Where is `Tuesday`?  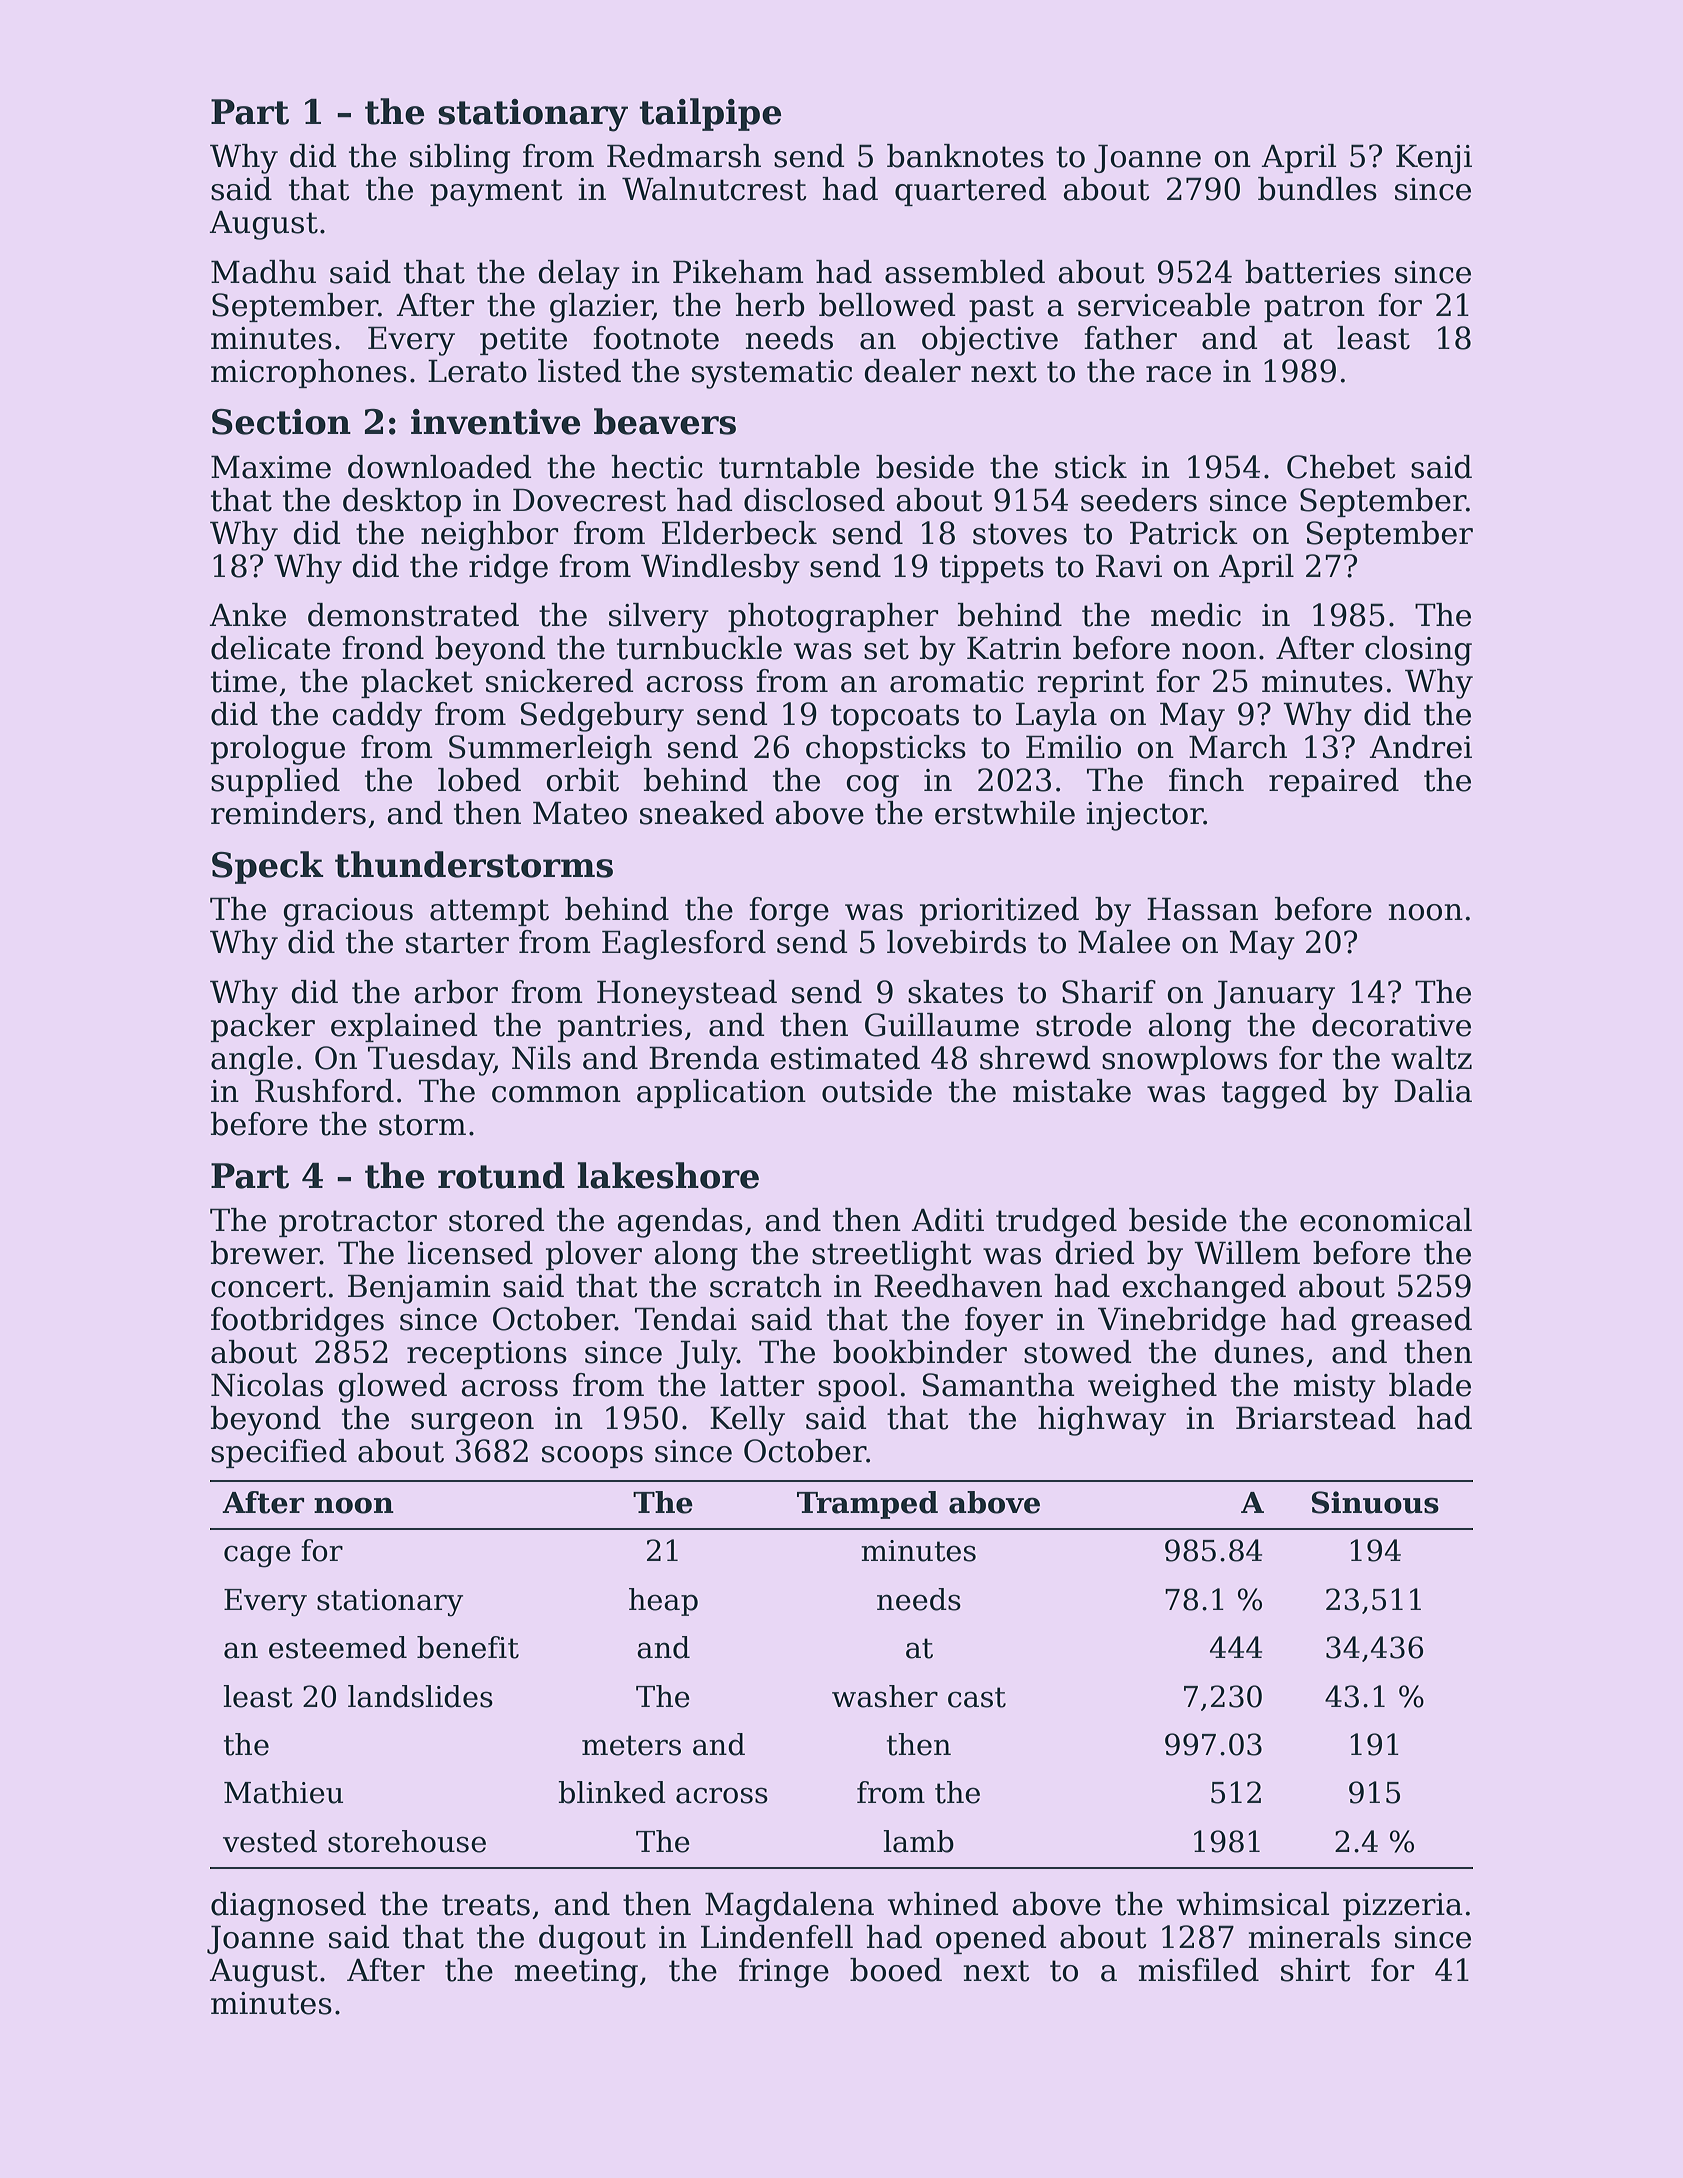 Tuesday is located at coordinates (431, 1061).
